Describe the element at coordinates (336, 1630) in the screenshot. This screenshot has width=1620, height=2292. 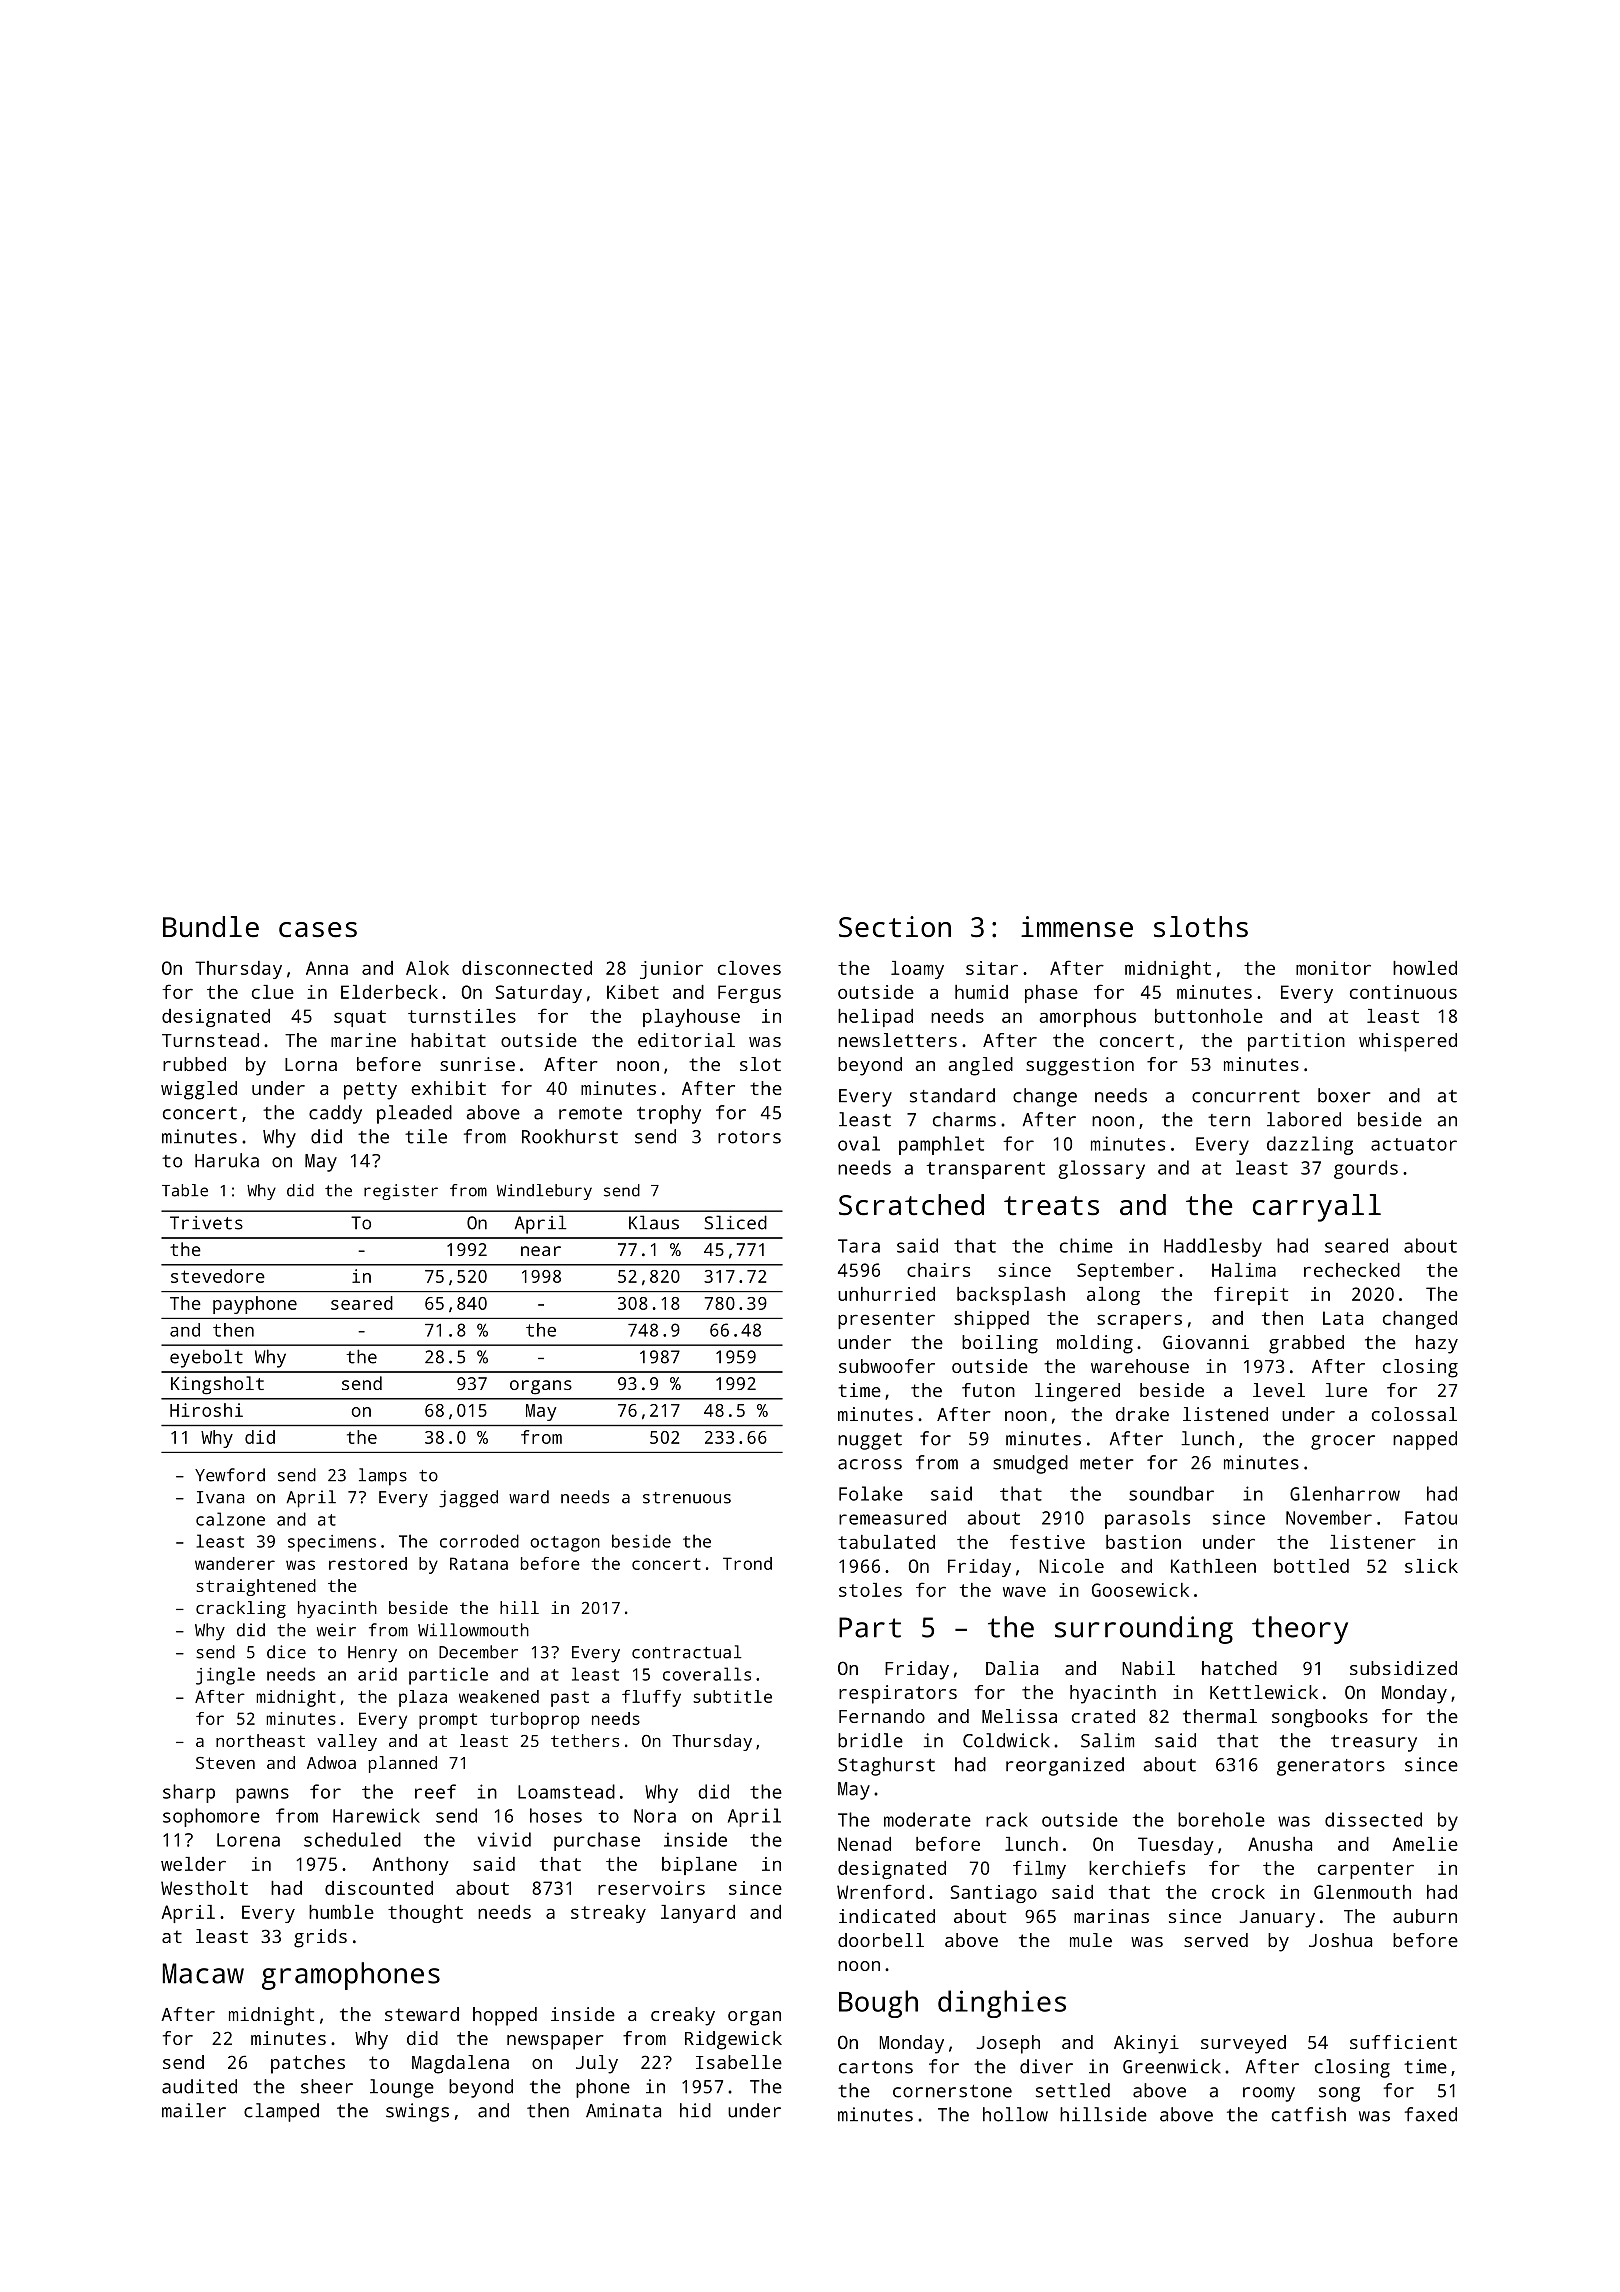
I see `weir` at that location.
